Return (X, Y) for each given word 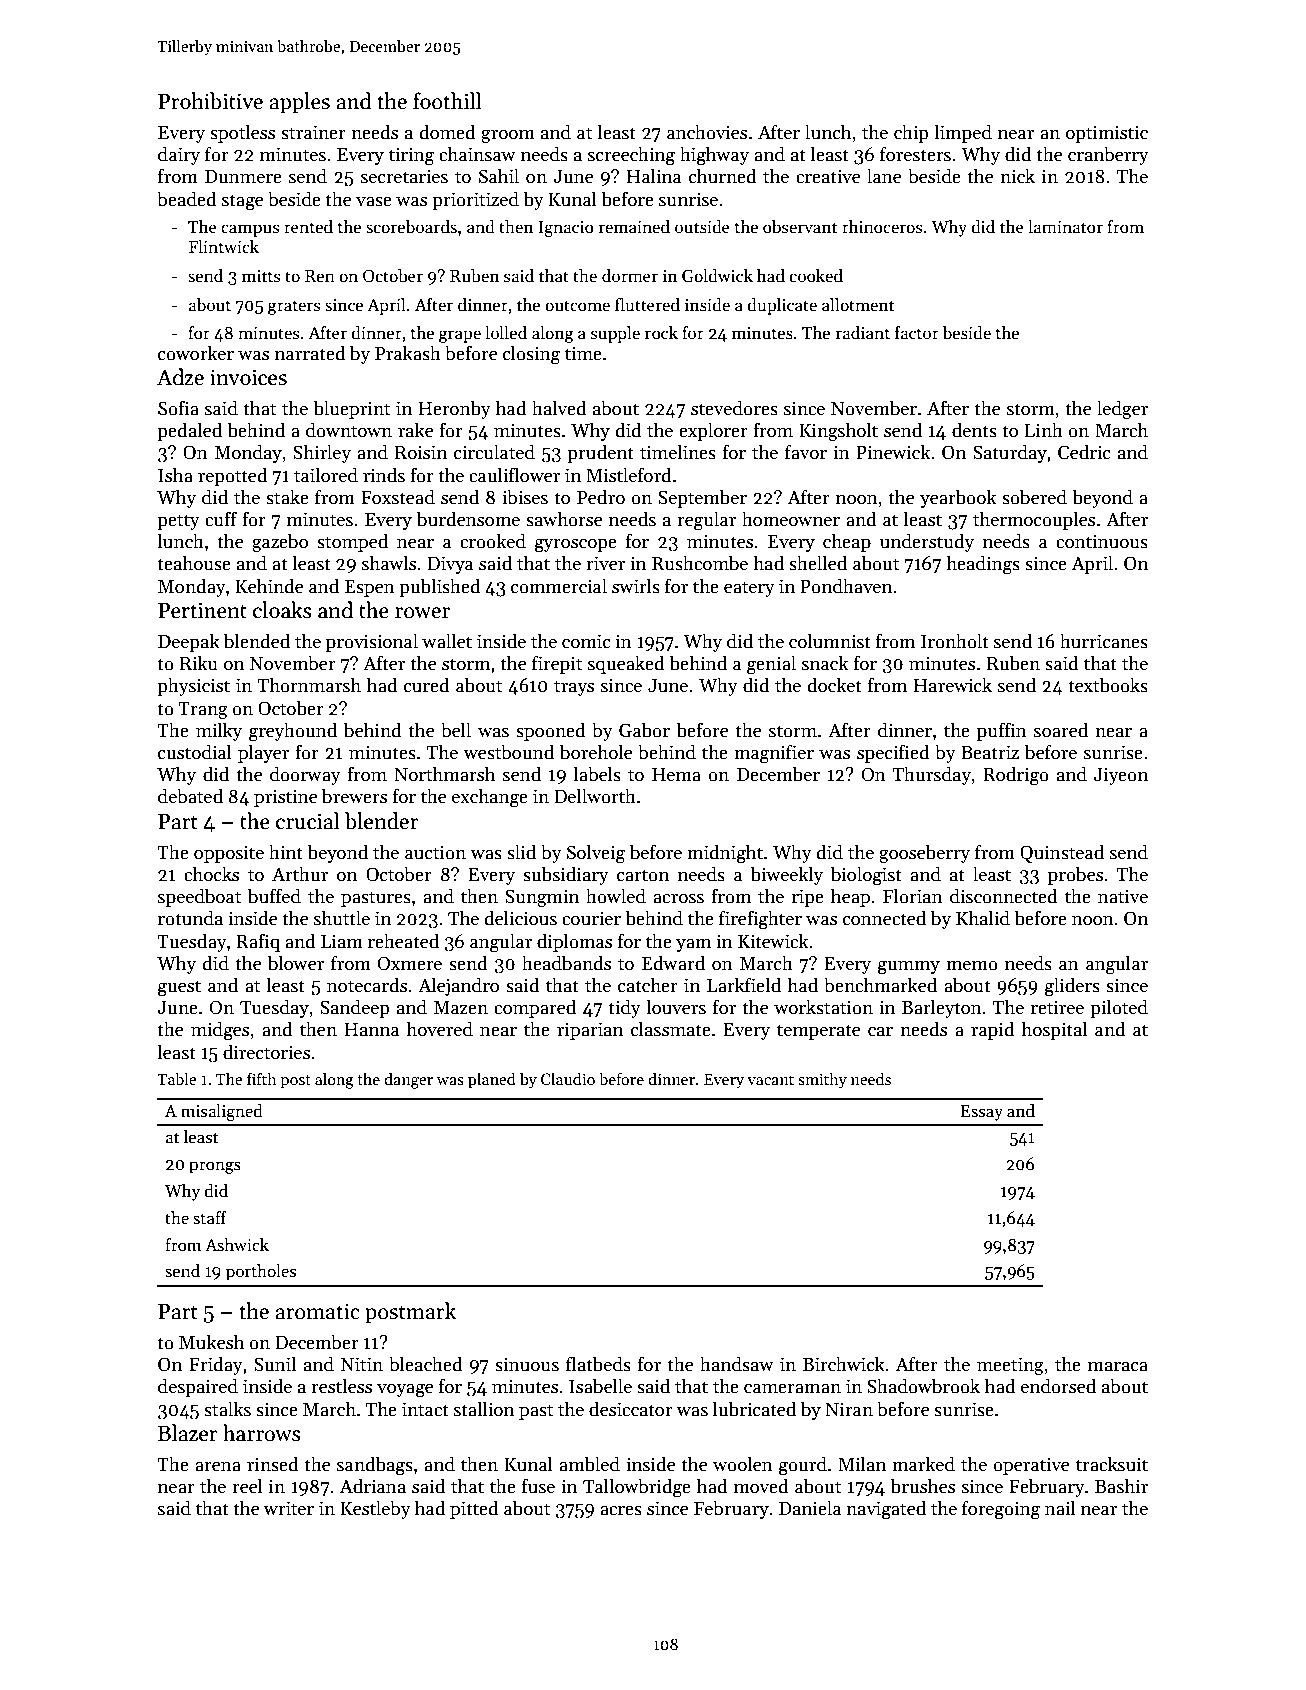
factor (917, 333)
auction (435, 852)
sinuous (527, 1364)
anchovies (707, 132)
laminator (1065, 227)
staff (210, 1218)
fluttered (647, 305)
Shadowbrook (923, 1386)
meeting (1010, 1366)
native (1123, 896)
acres (621, 1511)
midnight (725, 854)
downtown (349, 430)
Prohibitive (210, 101)
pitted (474, 1509)
